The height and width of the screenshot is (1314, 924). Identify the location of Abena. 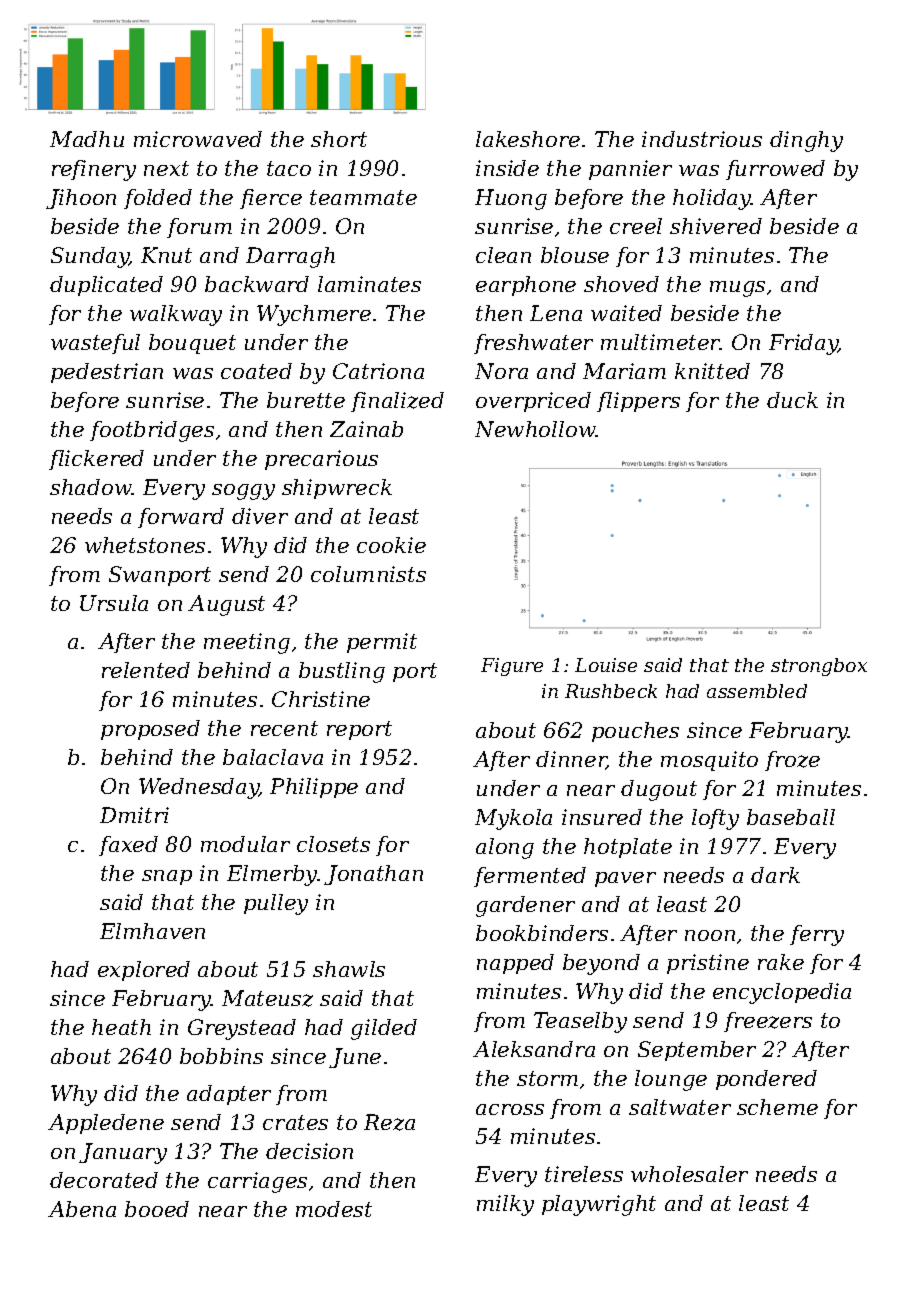
(82, 1209).
